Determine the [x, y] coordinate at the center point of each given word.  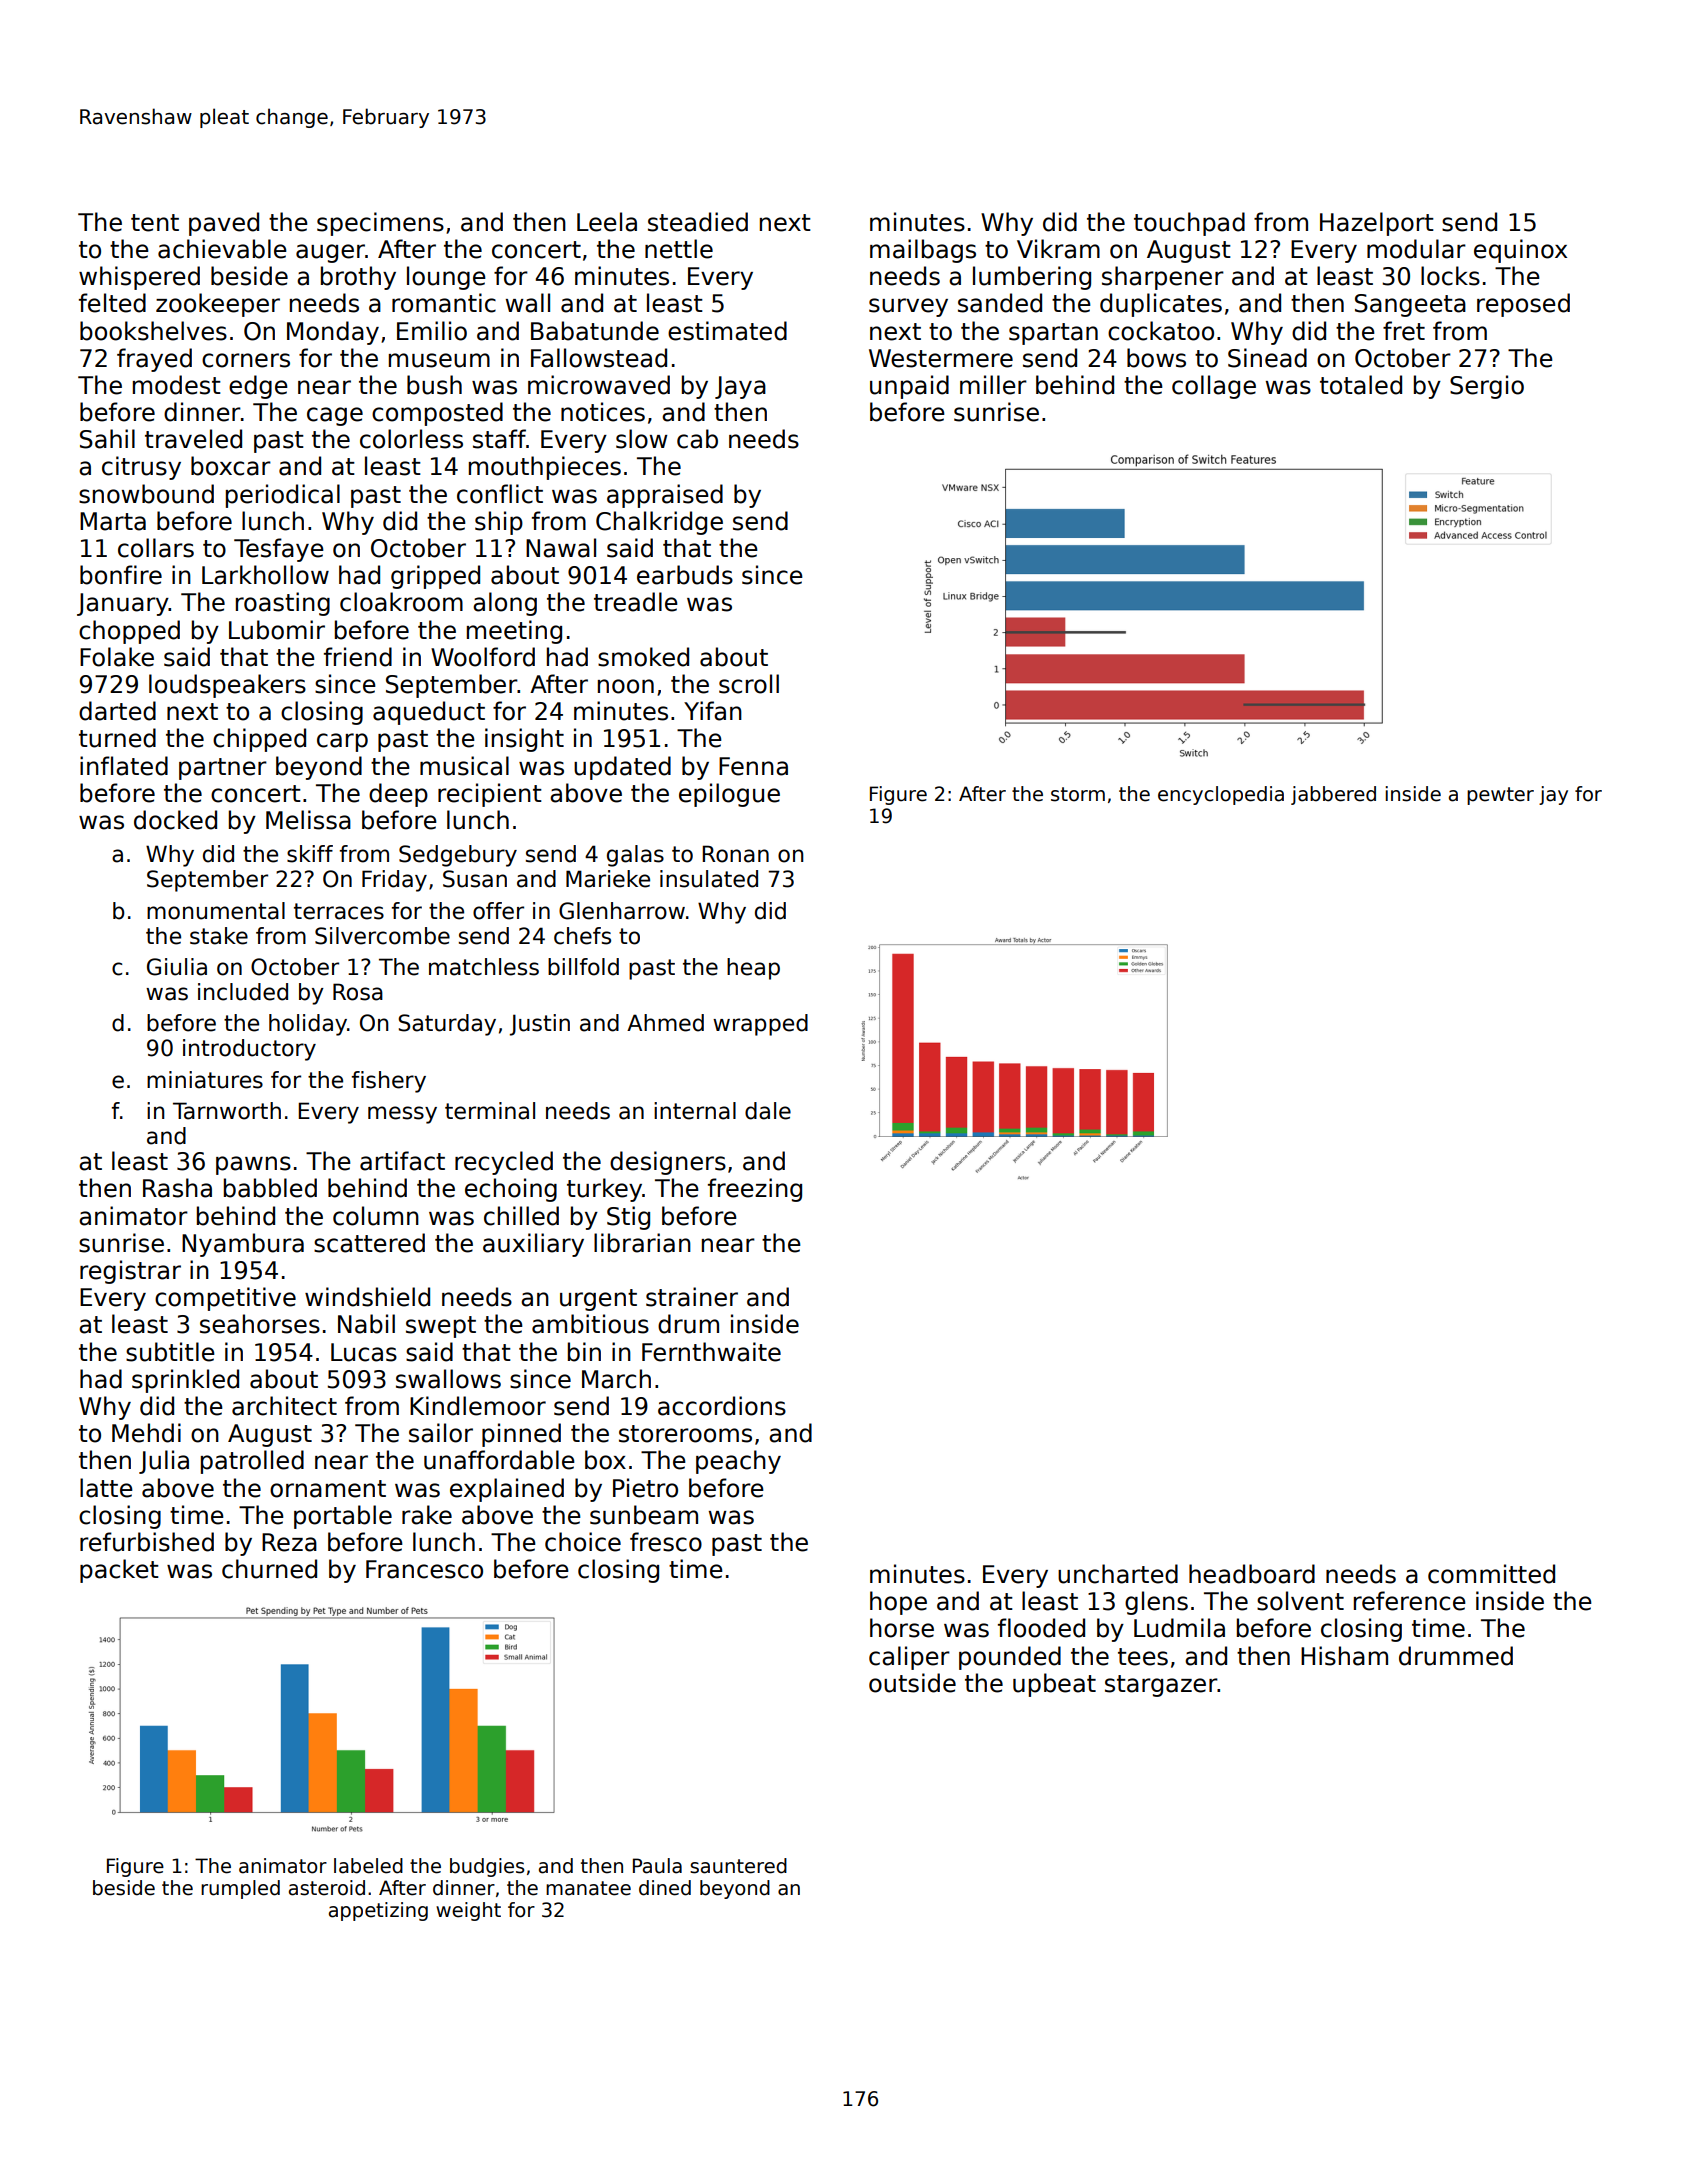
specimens [380, 224]
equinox [1520, 251]
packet [119, 1571]
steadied [698, 222]
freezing [755, 1190]
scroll [749, 684]
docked [175, 820]
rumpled [240, 1889]
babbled [270, 1188]
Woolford [483, 657]
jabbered [1333, 795]
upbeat [1054, 1685]
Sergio [1487, 387]
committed [1491, 1574]
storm [1078, 794]
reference [1410, 1601]
